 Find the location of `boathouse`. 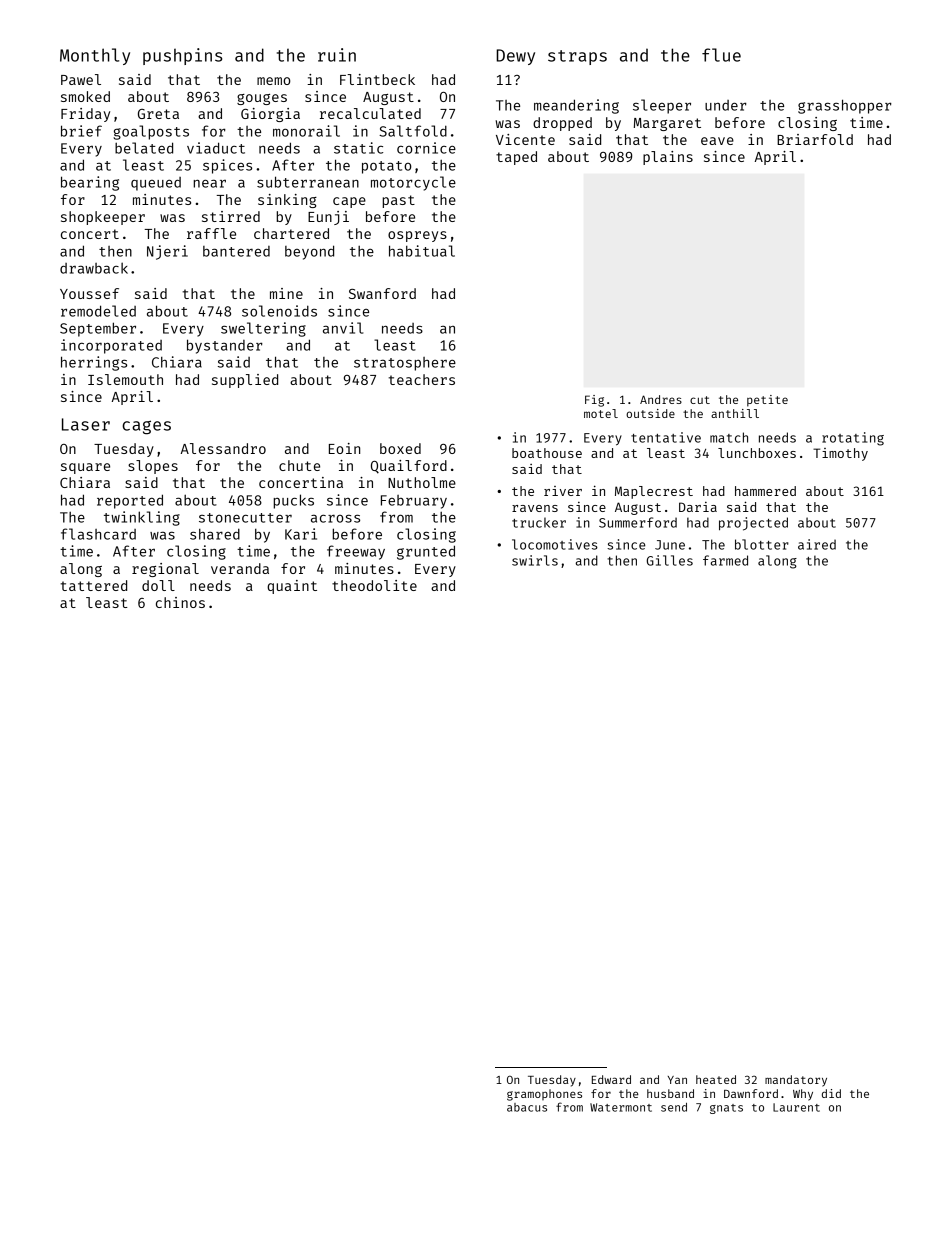

boathouse is located at coordinates (547, 453).
